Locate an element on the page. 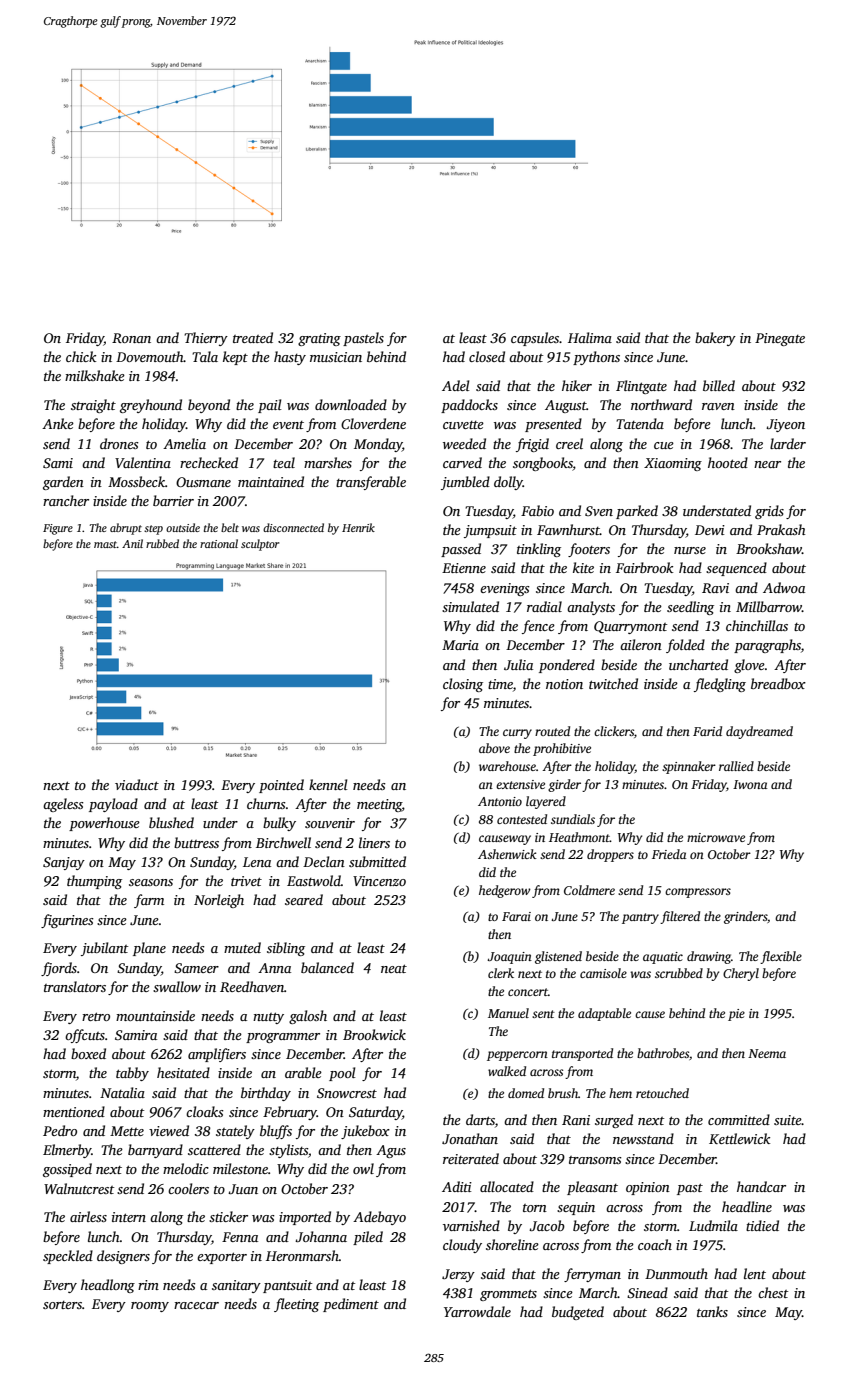 The image size is (849, 1400). girder is located at coordinates (564, 785).
